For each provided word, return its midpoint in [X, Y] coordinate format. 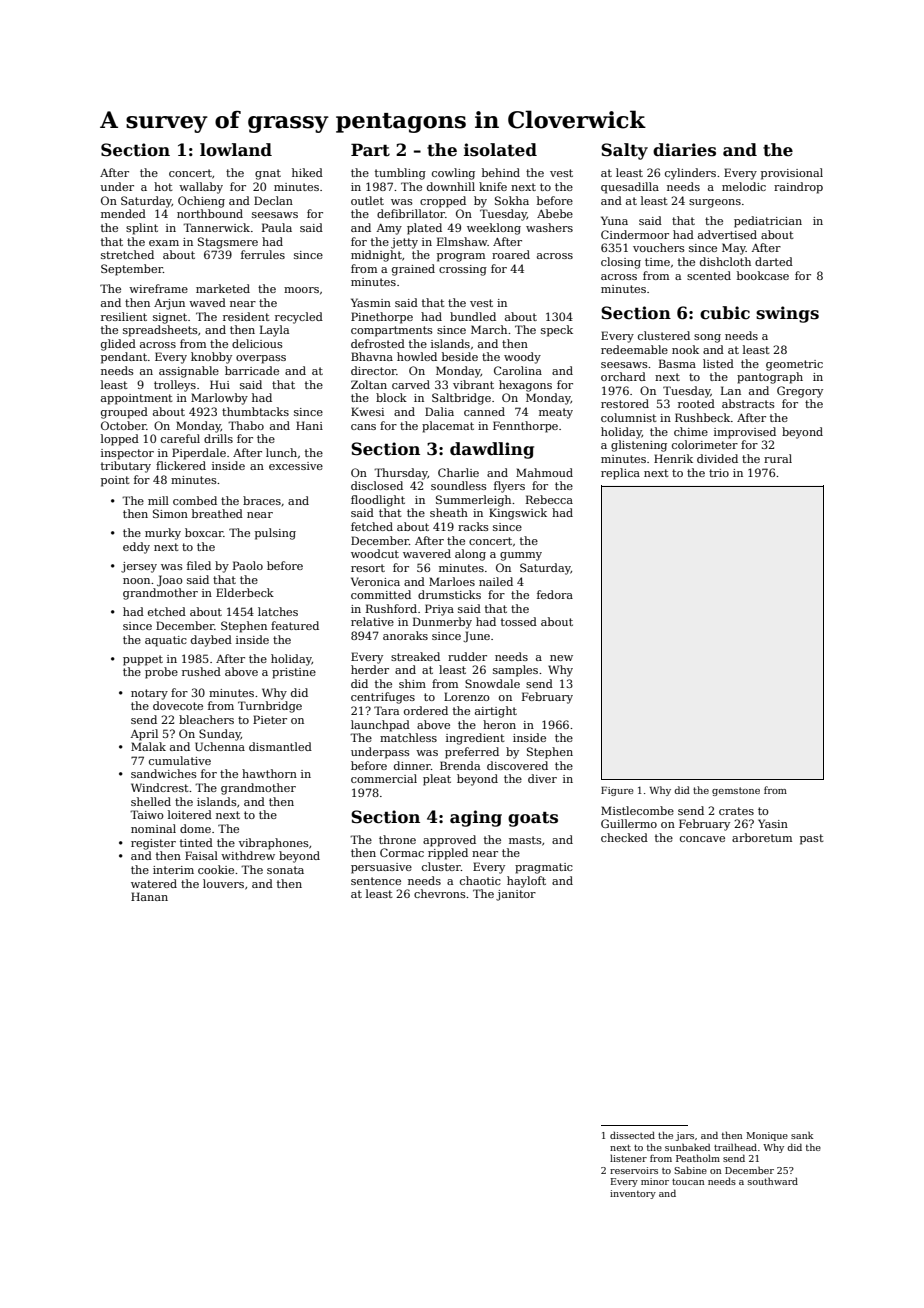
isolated [500, 150]
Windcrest [160, 787]
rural [778, 458]
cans [363, 427]
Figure [617, 791]
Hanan [149, 896]
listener [628, 1158]
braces [262, 500]
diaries [684, 150]
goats [533, 819]
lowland [236, 150]
